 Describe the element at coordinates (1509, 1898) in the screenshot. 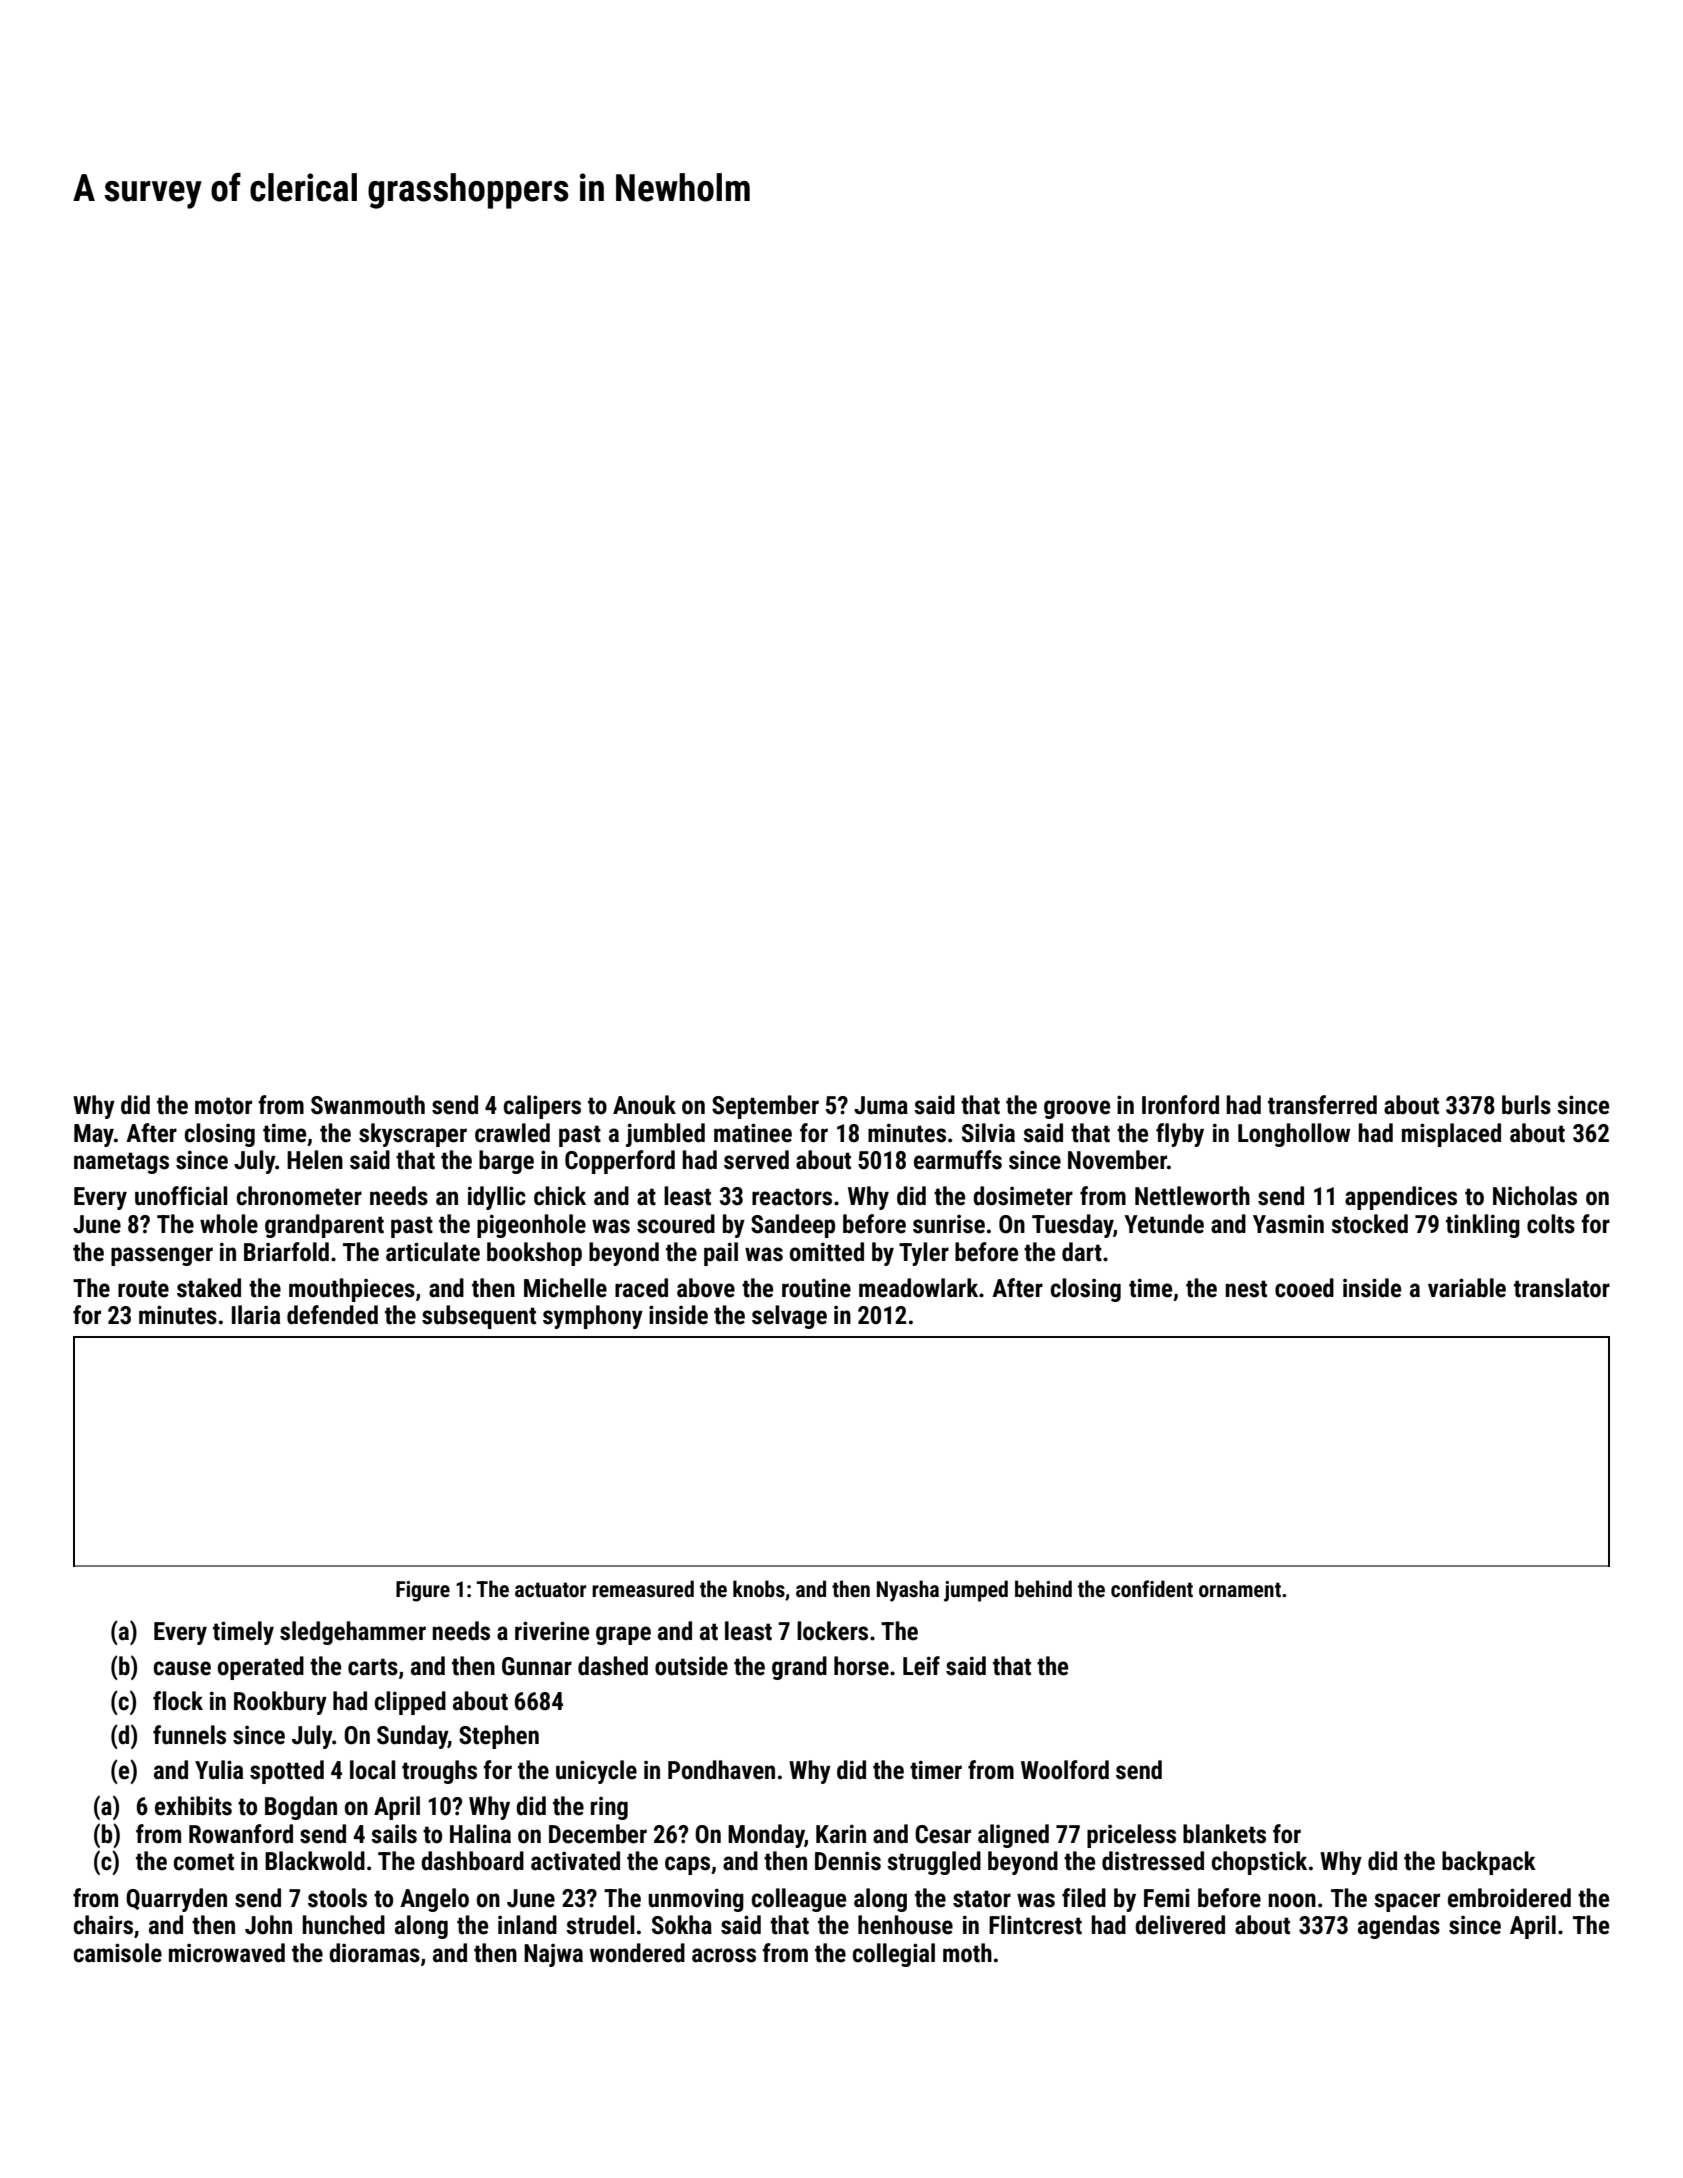

I see `embroidered` at that location.
